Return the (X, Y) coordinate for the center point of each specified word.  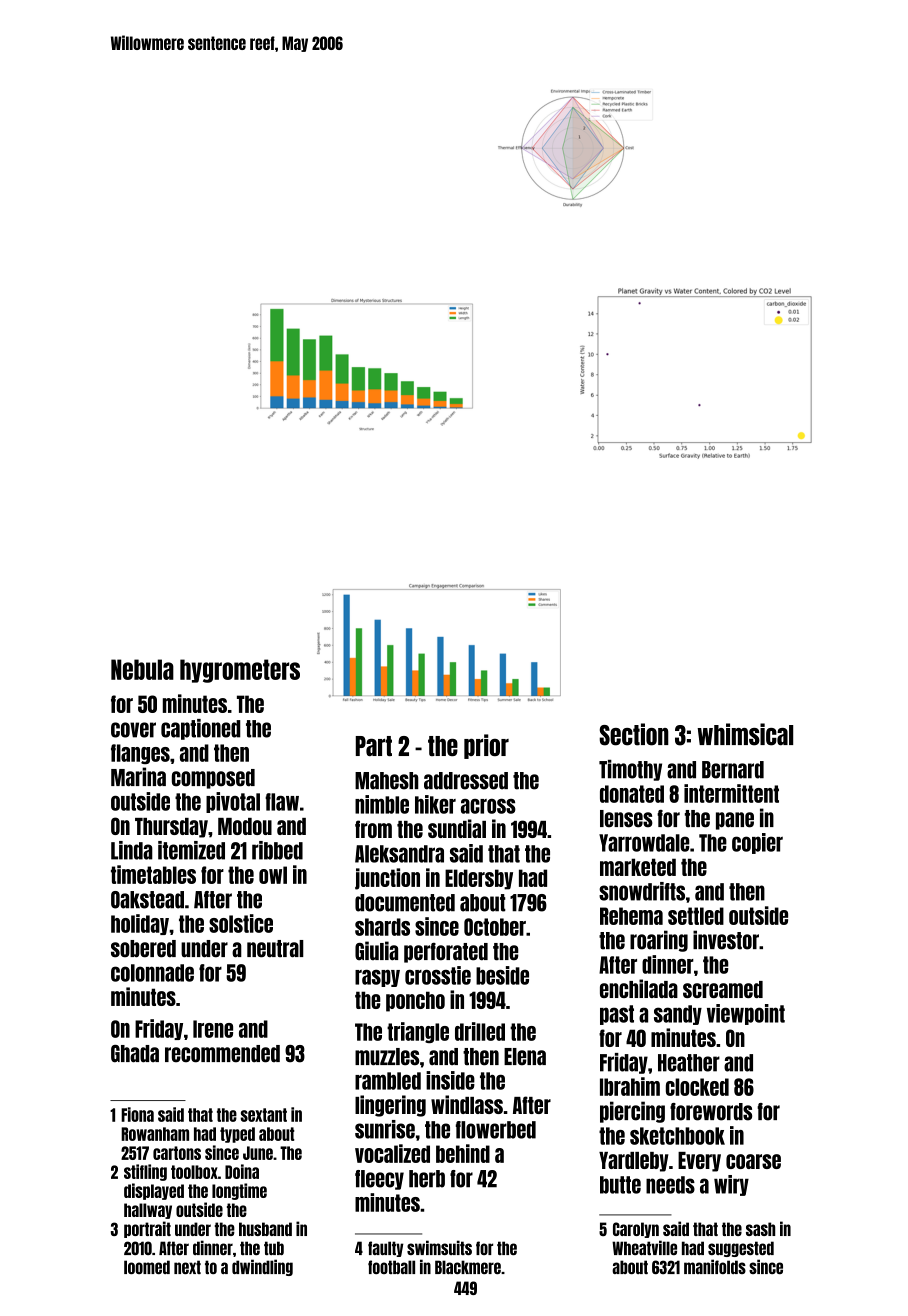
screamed (723, 989)
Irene (213, 1029)
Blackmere (468, 1267)
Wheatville (644, 1247)
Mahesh (387, 781)
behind (463, 1153)
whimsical (745, 734)
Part (374, 746)
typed (237, 1135)
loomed (147, 1267)
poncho (415, 1001)
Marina (138, 777)
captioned (201, 729)
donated (632, 794)
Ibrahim (630, 1086)
